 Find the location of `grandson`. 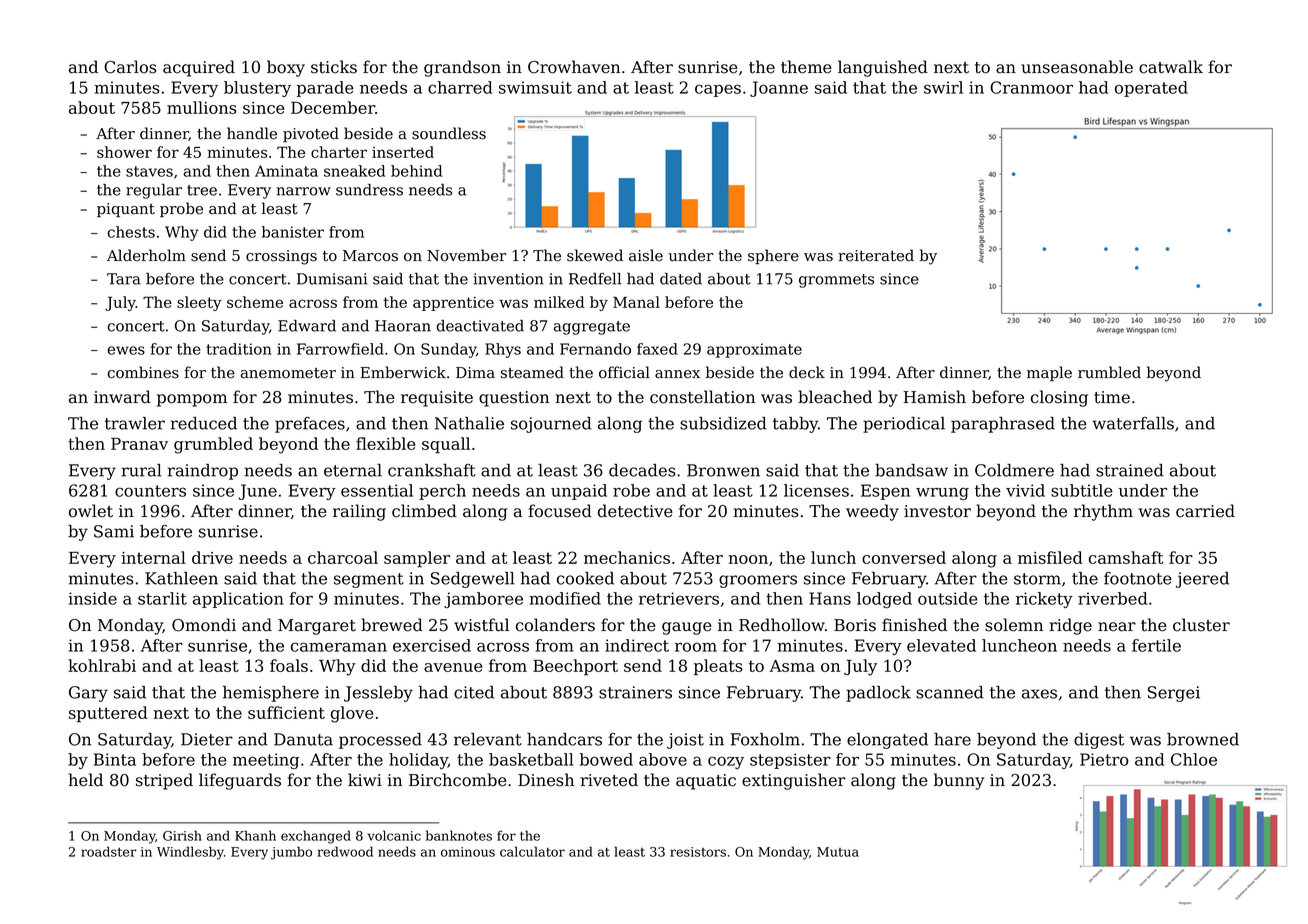

grandson is located at coordinates (462, 68).
